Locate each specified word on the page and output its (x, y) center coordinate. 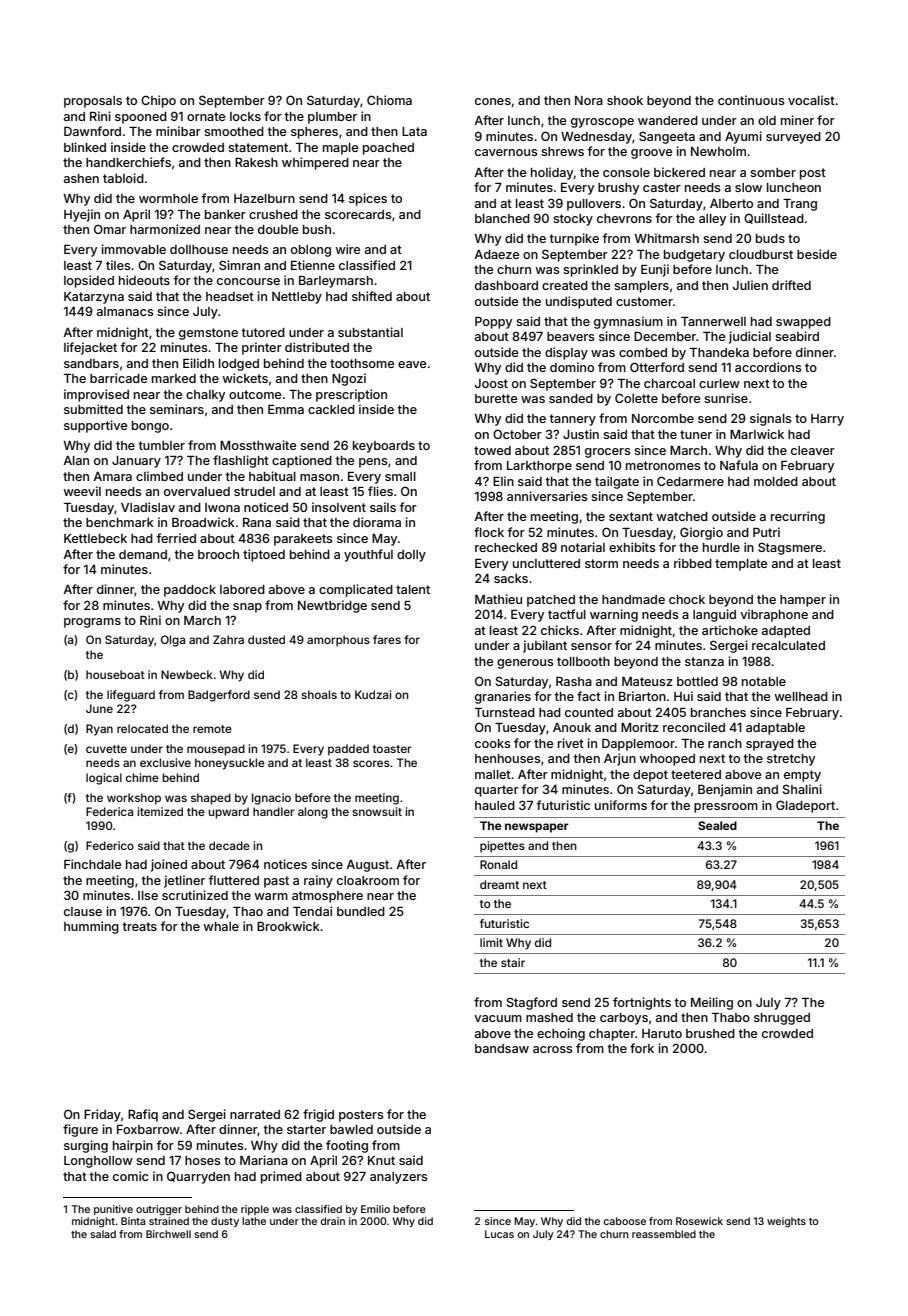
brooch (218, 554)
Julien (750, 285)
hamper (803, 601)
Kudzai (373, 694)
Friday (102, 1115)
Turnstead (505, 712)
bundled (361, 911)
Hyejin (82, 215)
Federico (110, 845)
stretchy (791, 760)
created (565, 285)
